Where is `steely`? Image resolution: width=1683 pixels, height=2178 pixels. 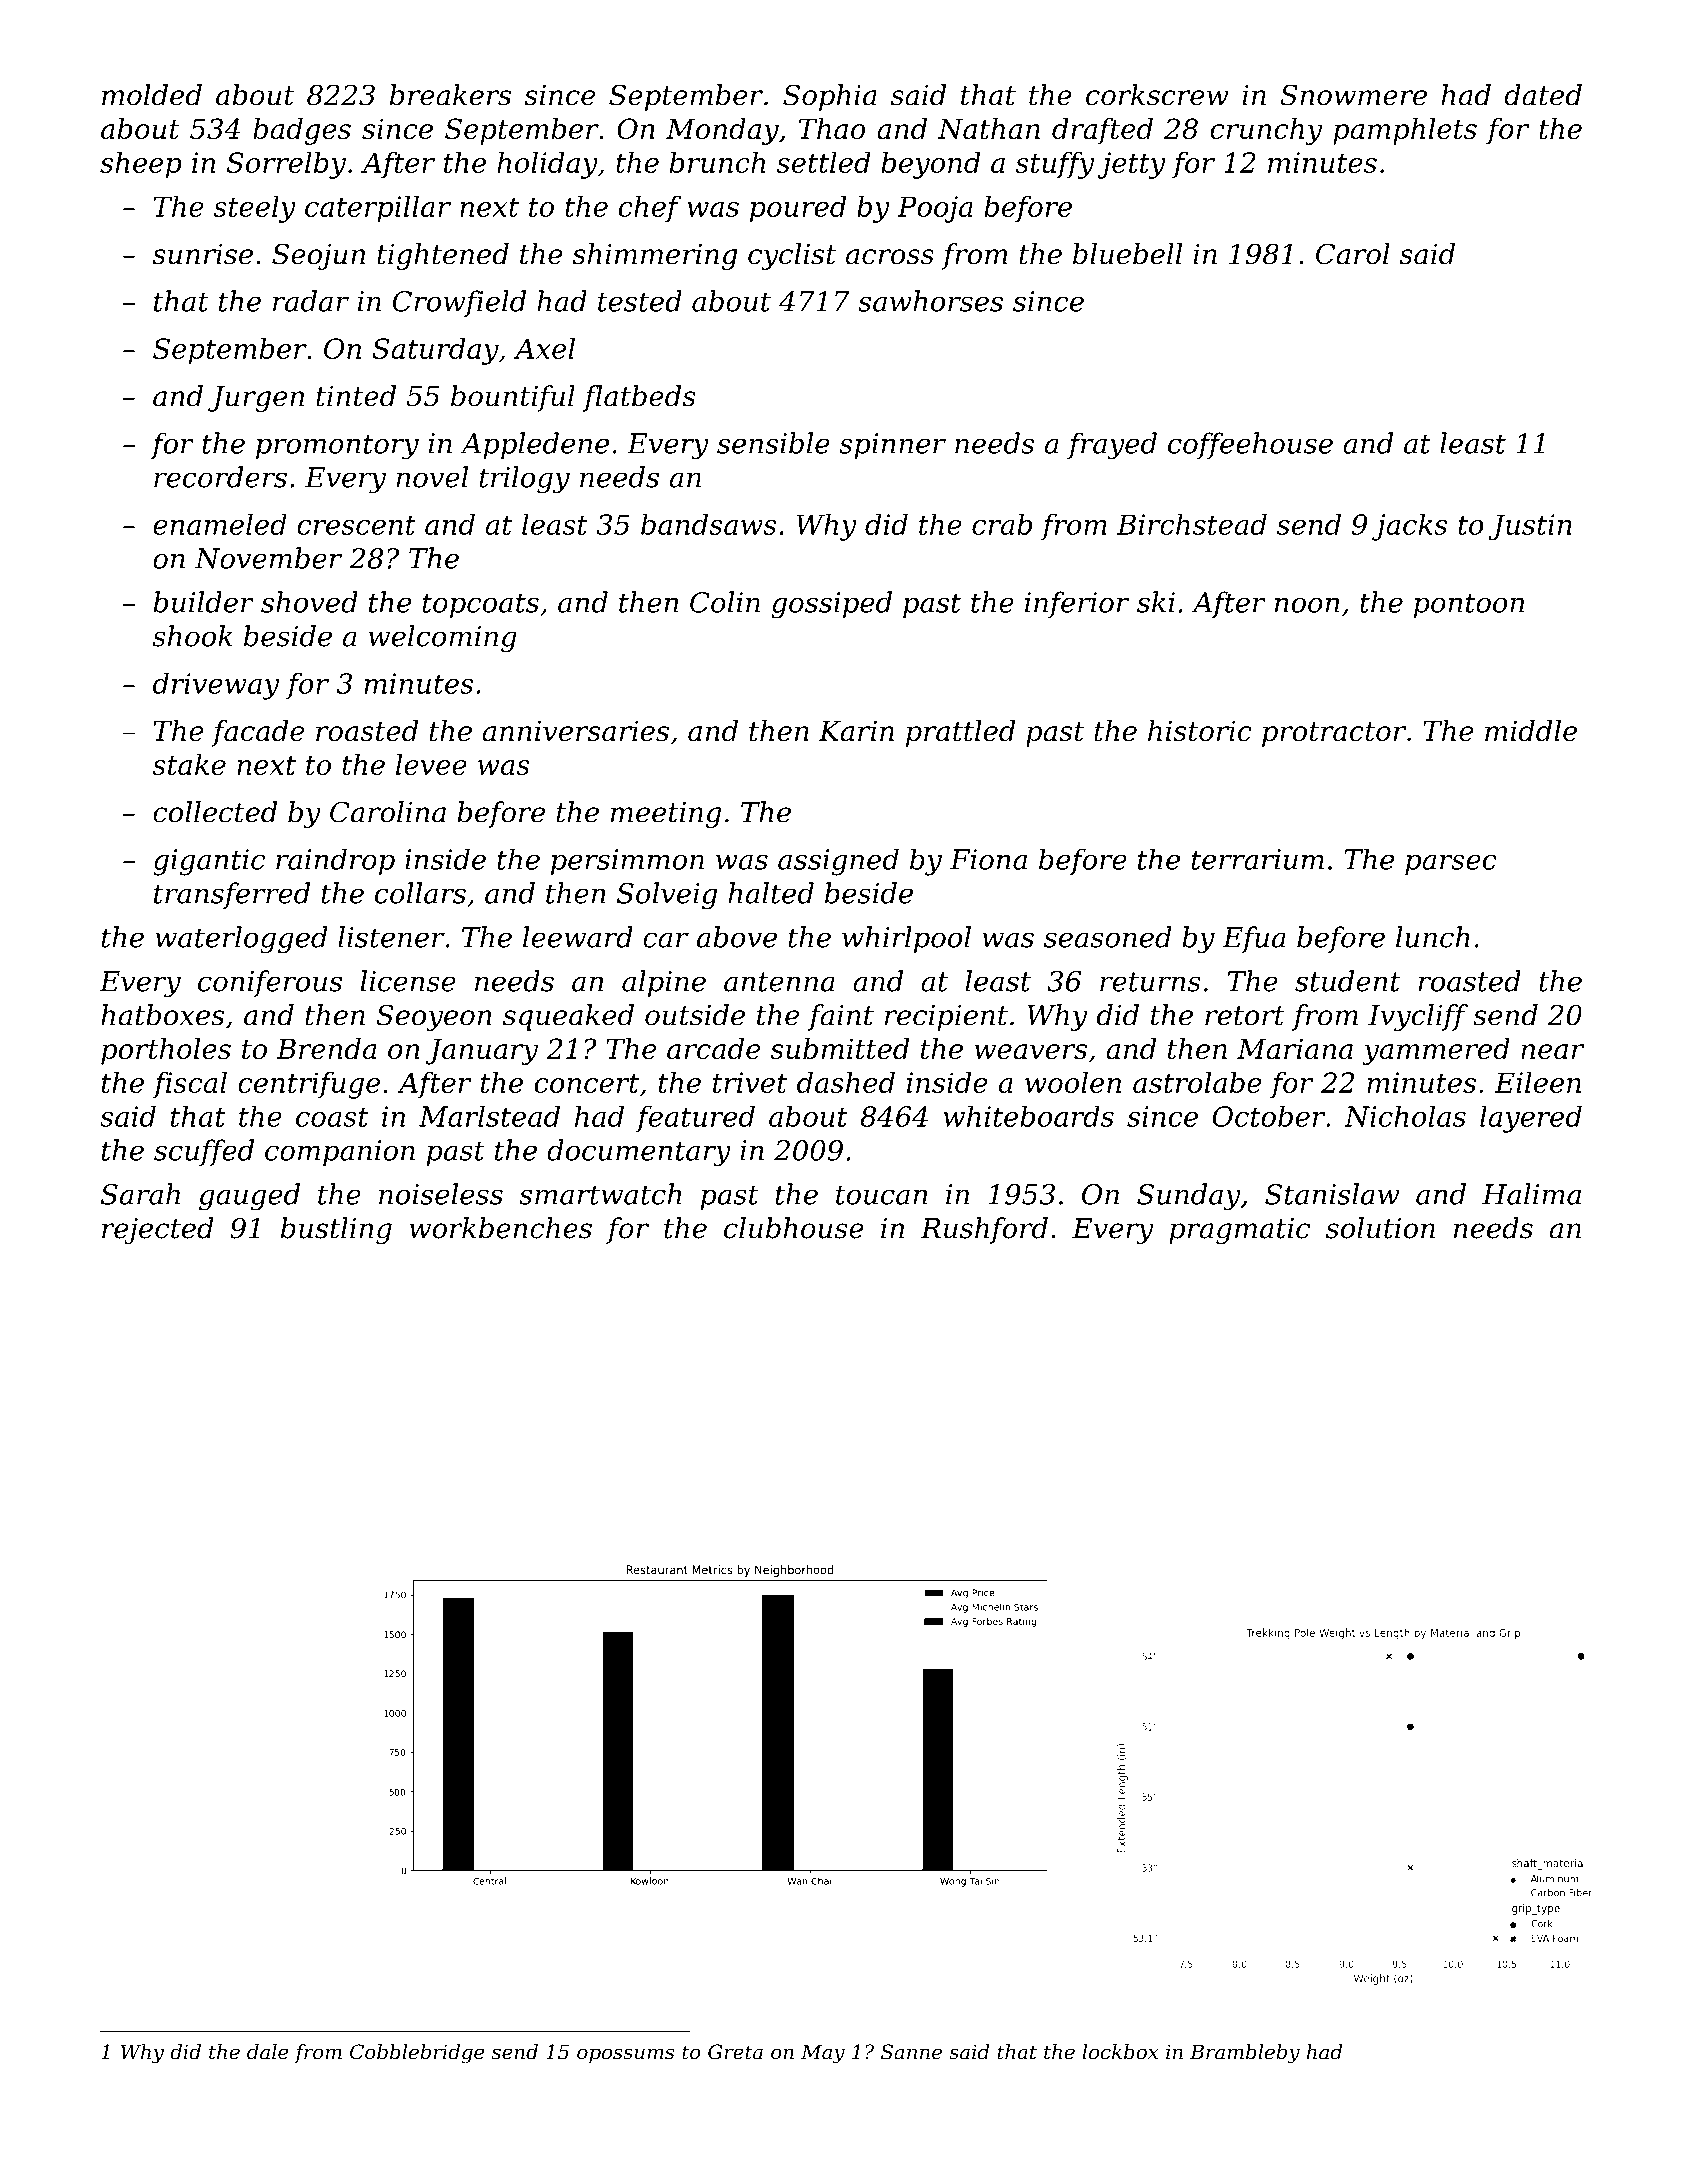
steely is located at coordinates (254, 209).
